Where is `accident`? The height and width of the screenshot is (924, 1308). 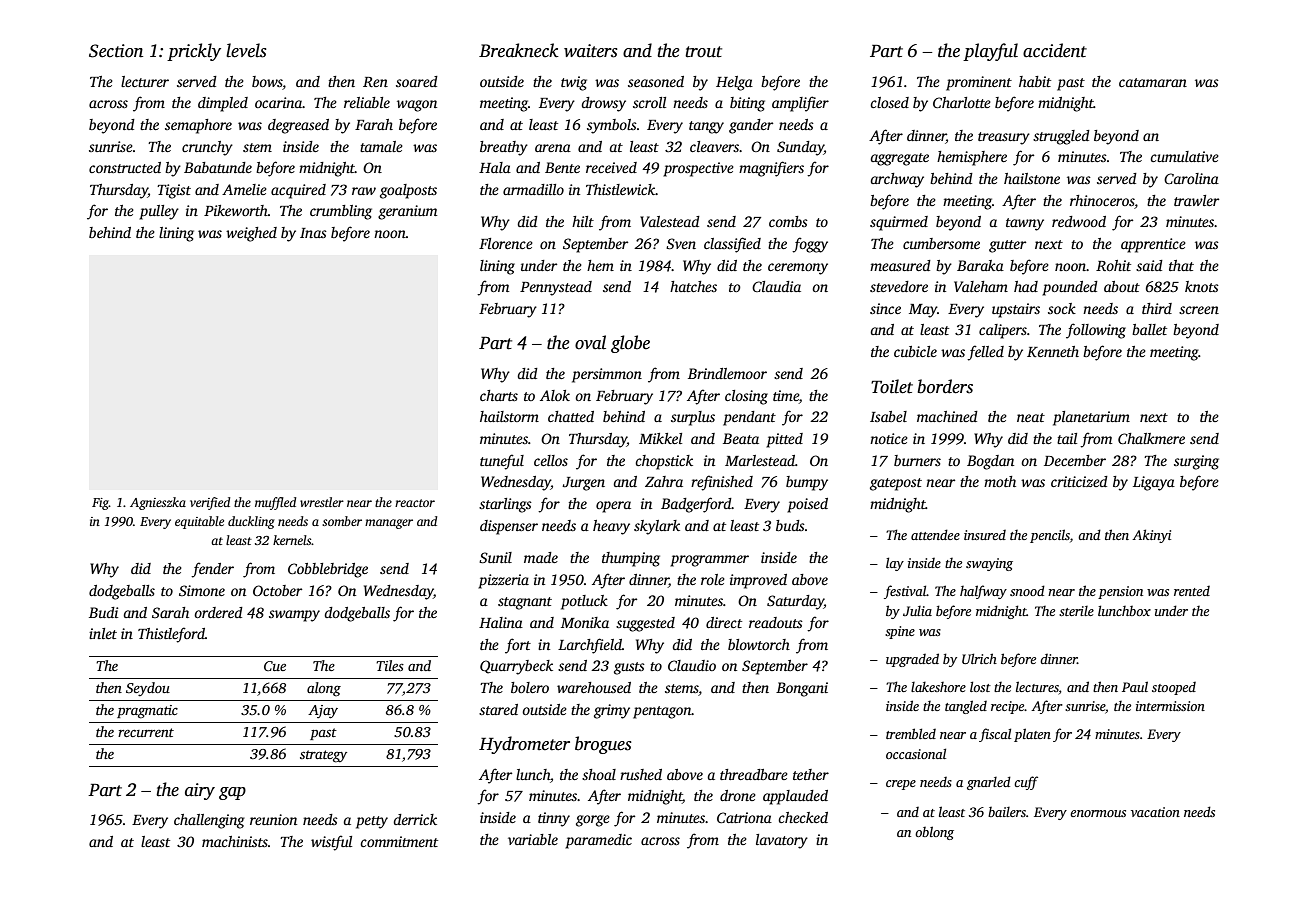
accident is located at coordinates (1055, 50).
